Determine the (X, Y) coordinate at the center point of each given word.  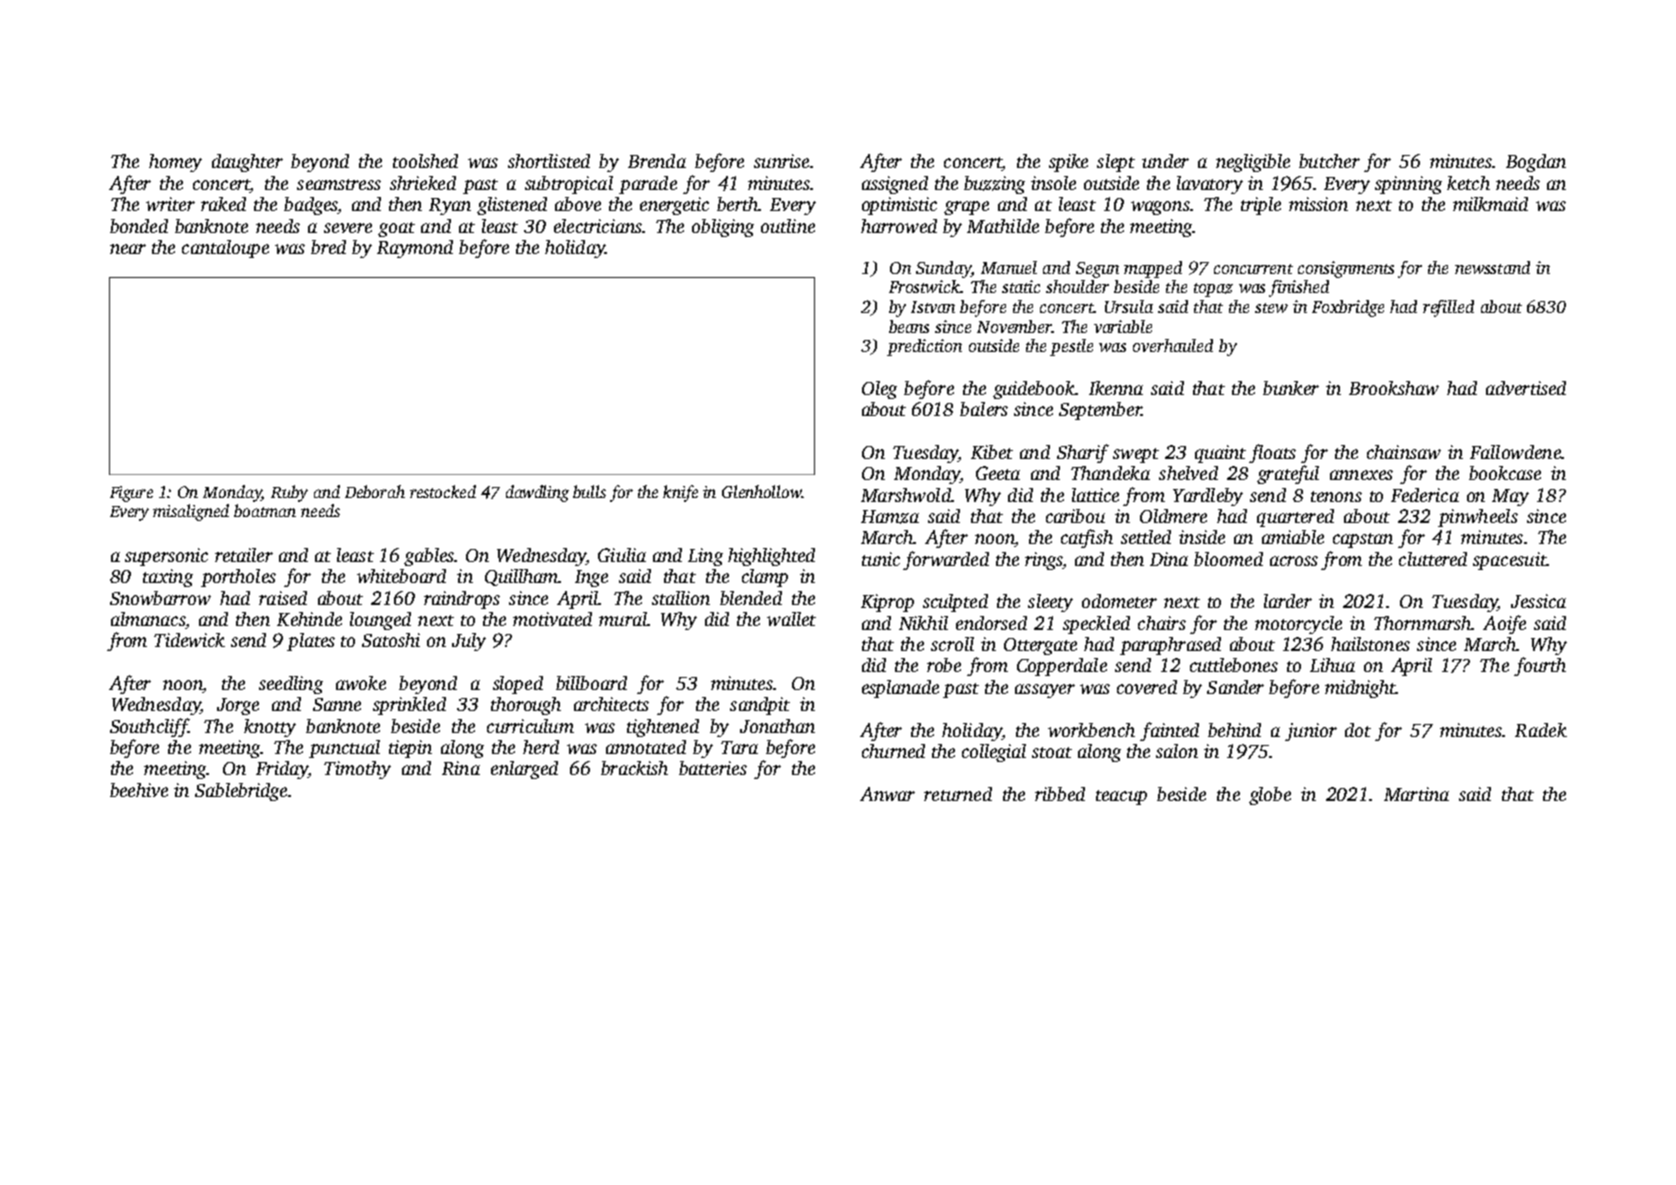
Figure (131, 494)
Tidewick (189, 640)
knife (680, 493)
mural (623, 619)
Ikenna (1116, 388)
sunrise (781, 161)
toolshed (425, 161)
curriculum (530, 726)
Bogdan (1536, 163)
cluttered (1433, 559)
